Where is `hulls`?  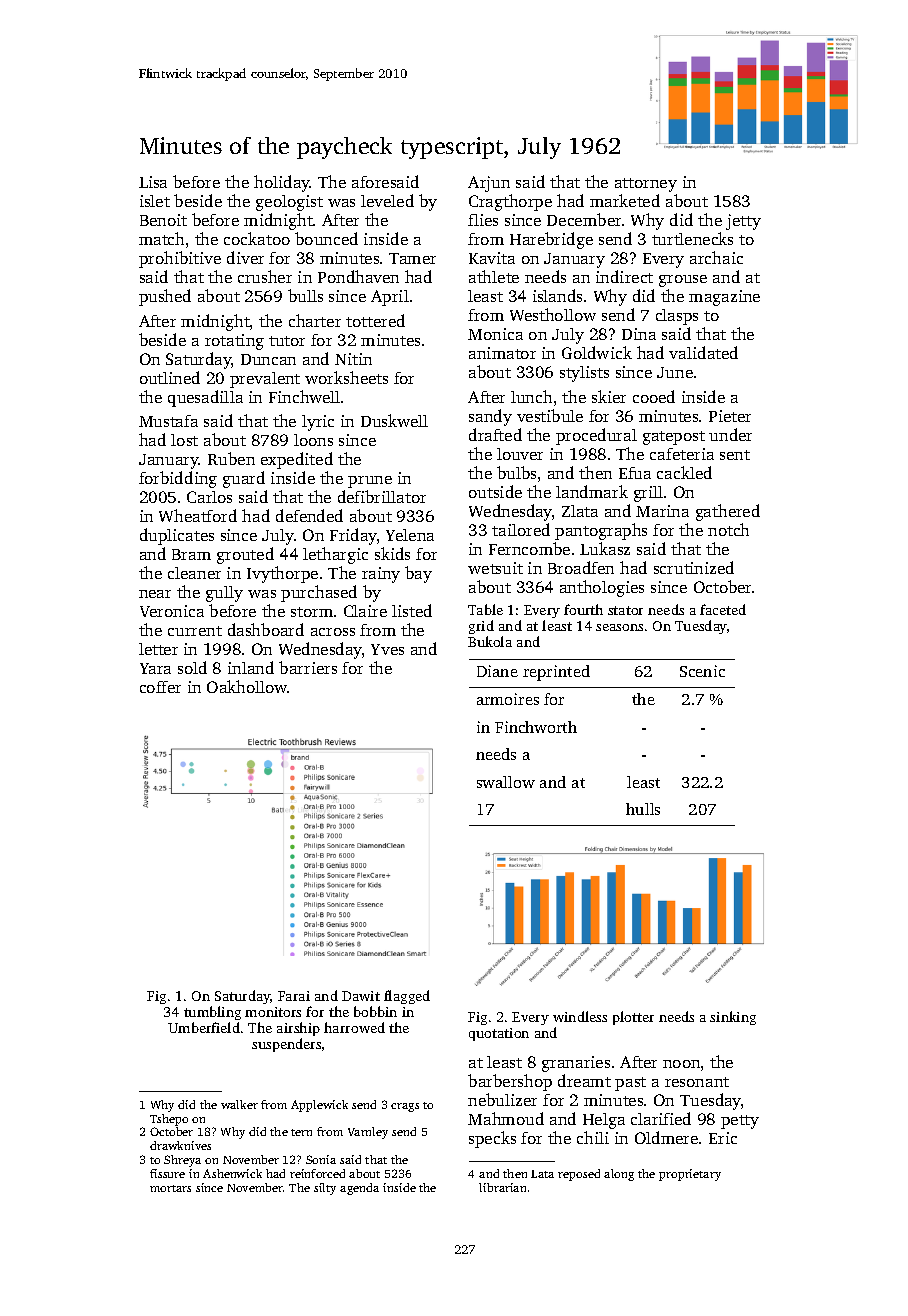
hulls is located at coordinates (643, 809).
